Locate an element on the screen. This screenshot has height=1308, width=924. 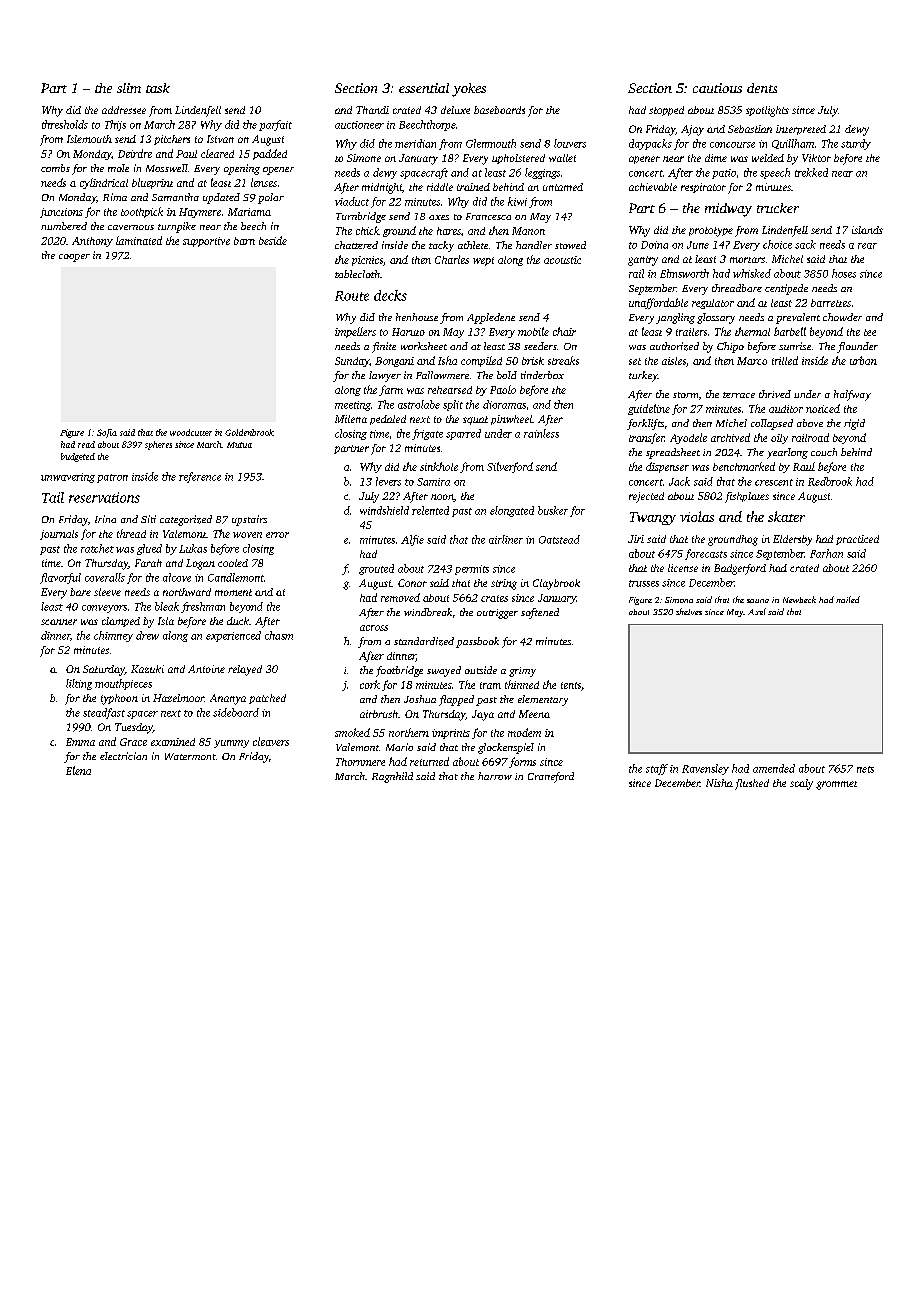
Simona is located at coordinates (679, 600).
